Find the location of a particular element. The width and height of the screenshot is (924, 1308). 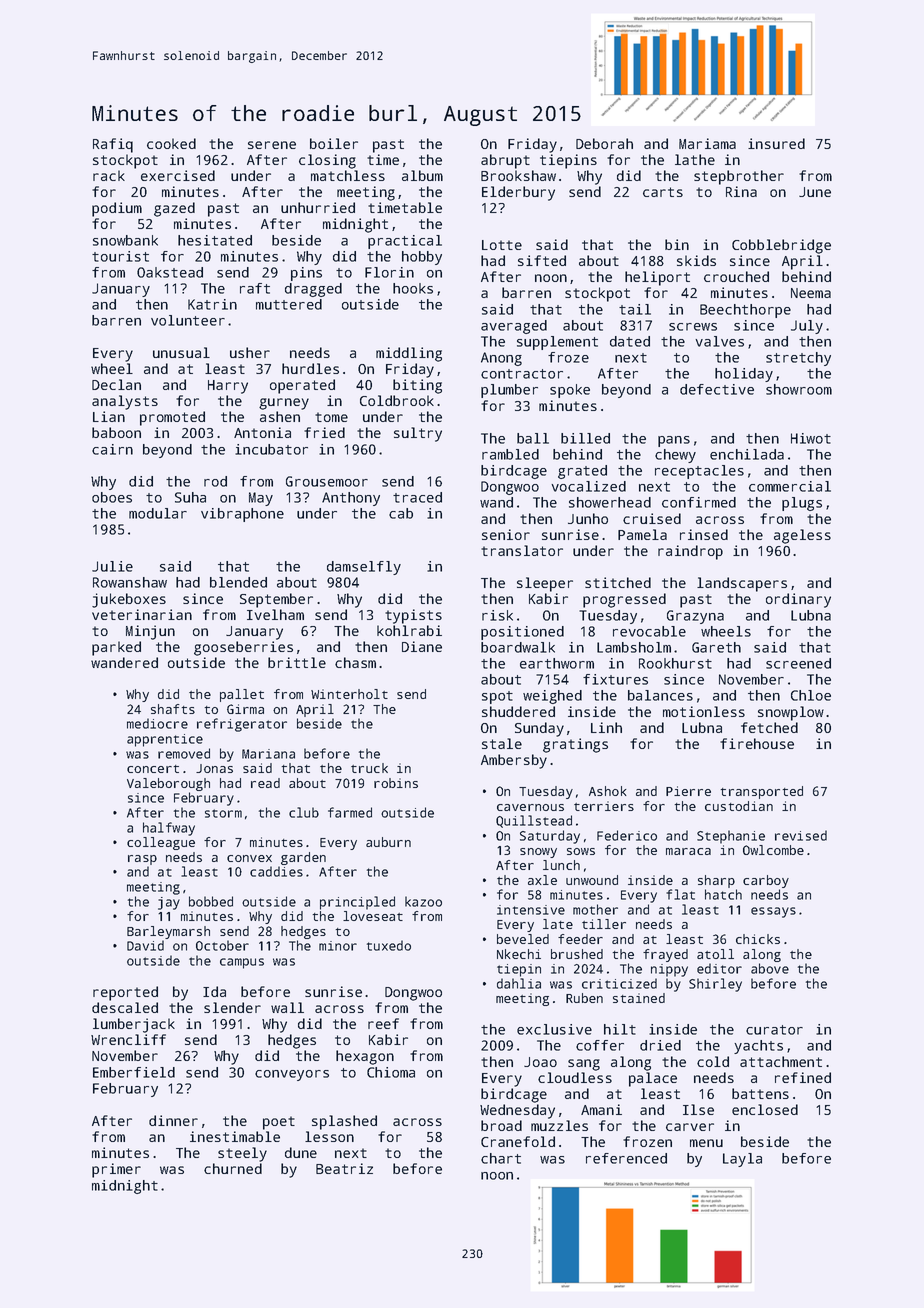

matchless is located at coordinates (348, 175).
